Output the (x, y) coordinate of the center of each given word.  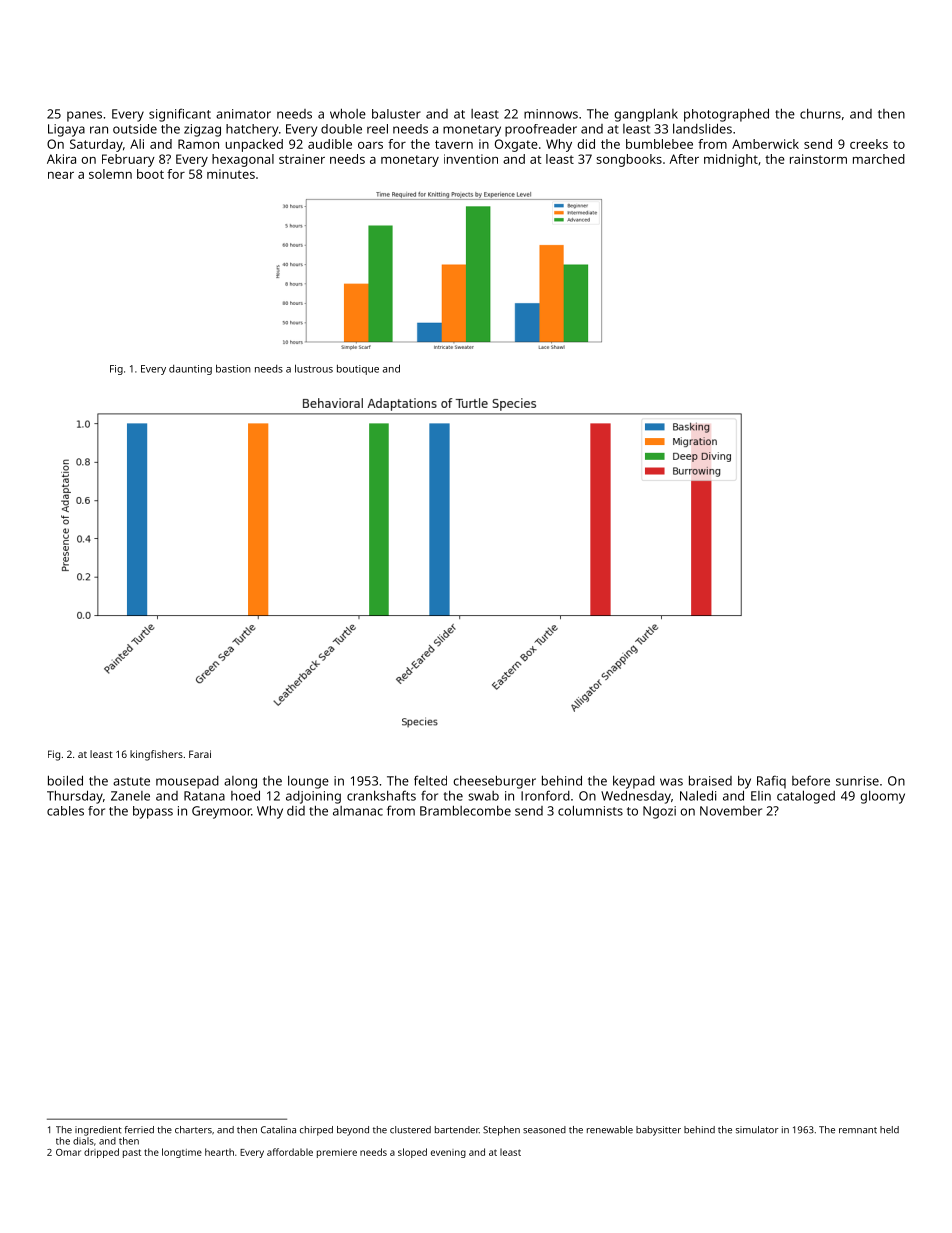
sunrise (857, 781)
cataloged (806, 797)
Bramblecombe (465, 810)
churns (820, 114)
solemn (110, 174)
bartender (457, 1130)
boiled (65, 780)
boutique (358, 370)
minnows (551, 114)
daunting (190, 370)
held (889, 1130)
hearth (219, 1152)
